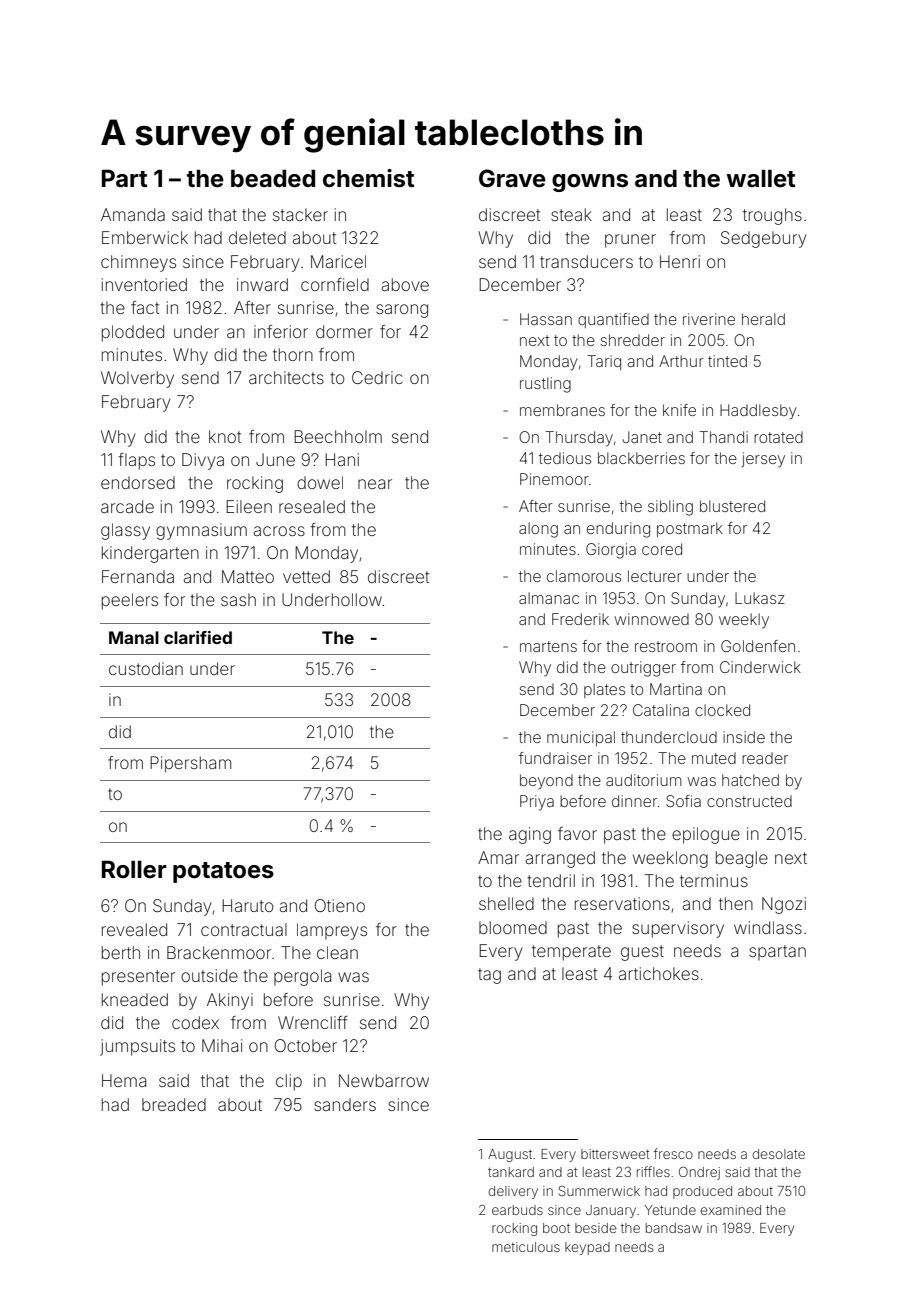 This screenshot has width=908, height=1316. I want to click on Amanda, so click(133, 214).
